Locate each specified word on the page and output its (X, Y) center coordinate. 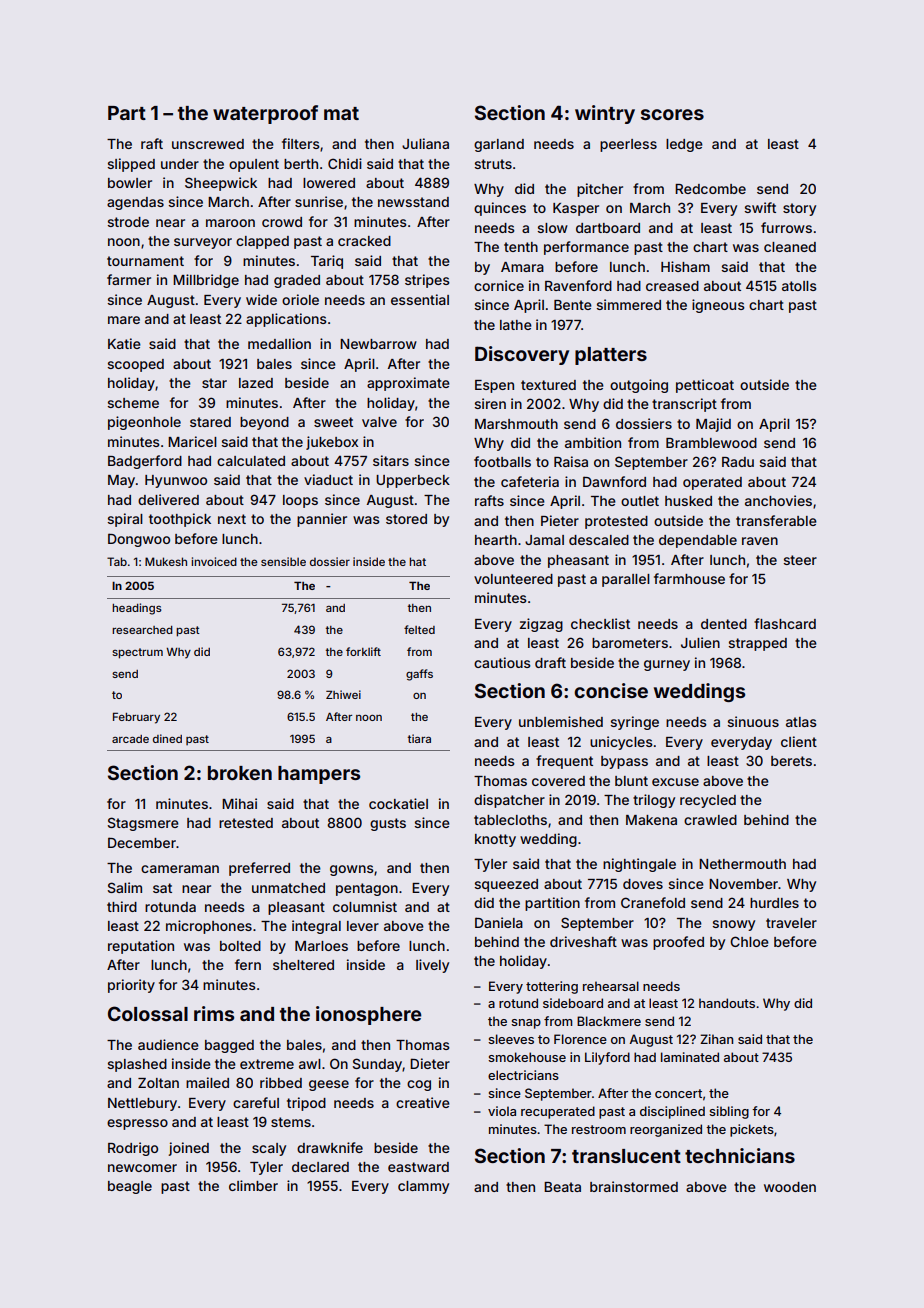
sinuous (753, 721)
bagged (229, 1046)
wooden (790, 1187)
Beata (562, 1187)
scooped (135, 365)
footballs (502, 461)
